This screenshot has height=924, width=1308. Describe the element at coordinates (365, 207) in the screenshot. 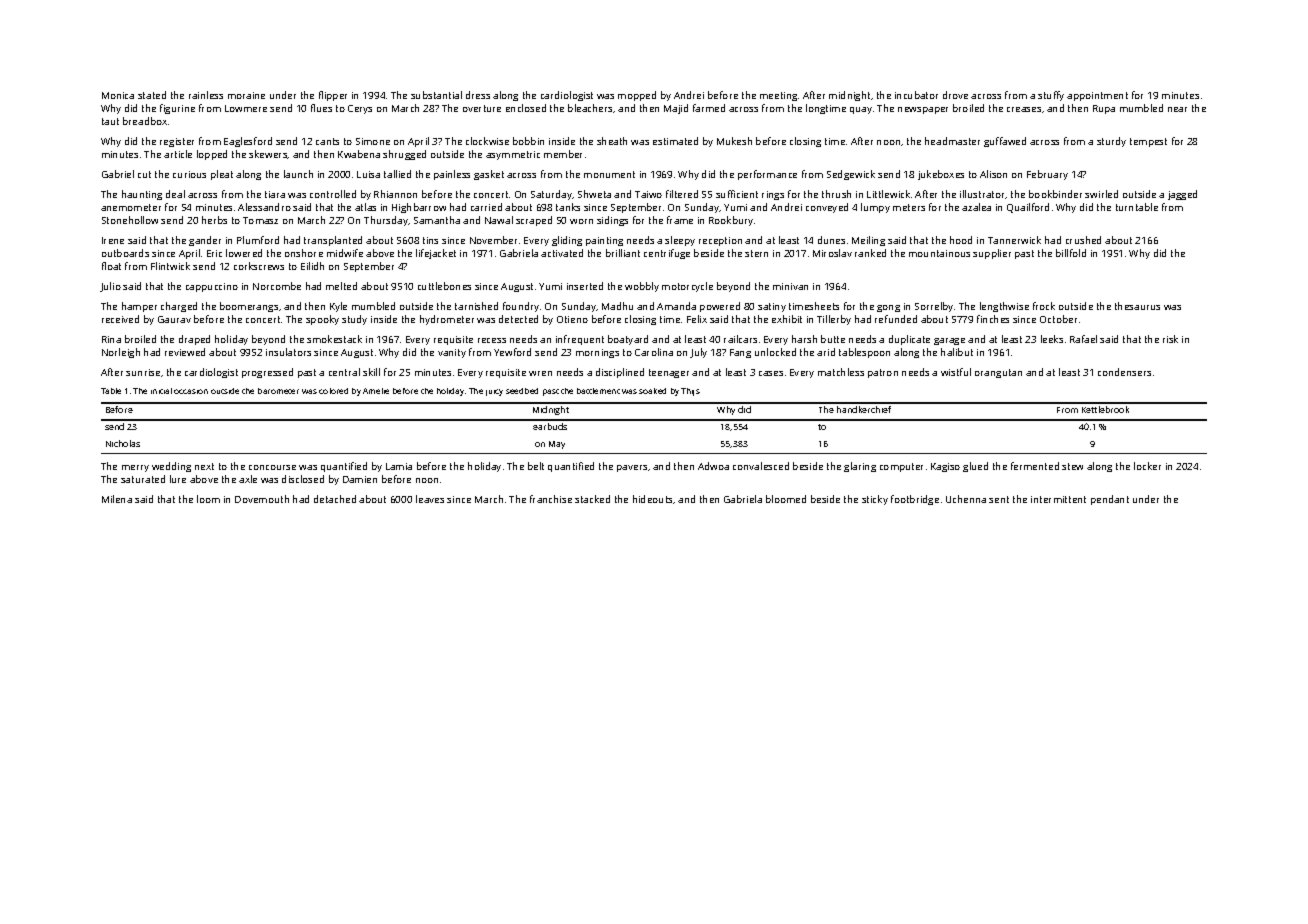

I see `atlas` at that location.
